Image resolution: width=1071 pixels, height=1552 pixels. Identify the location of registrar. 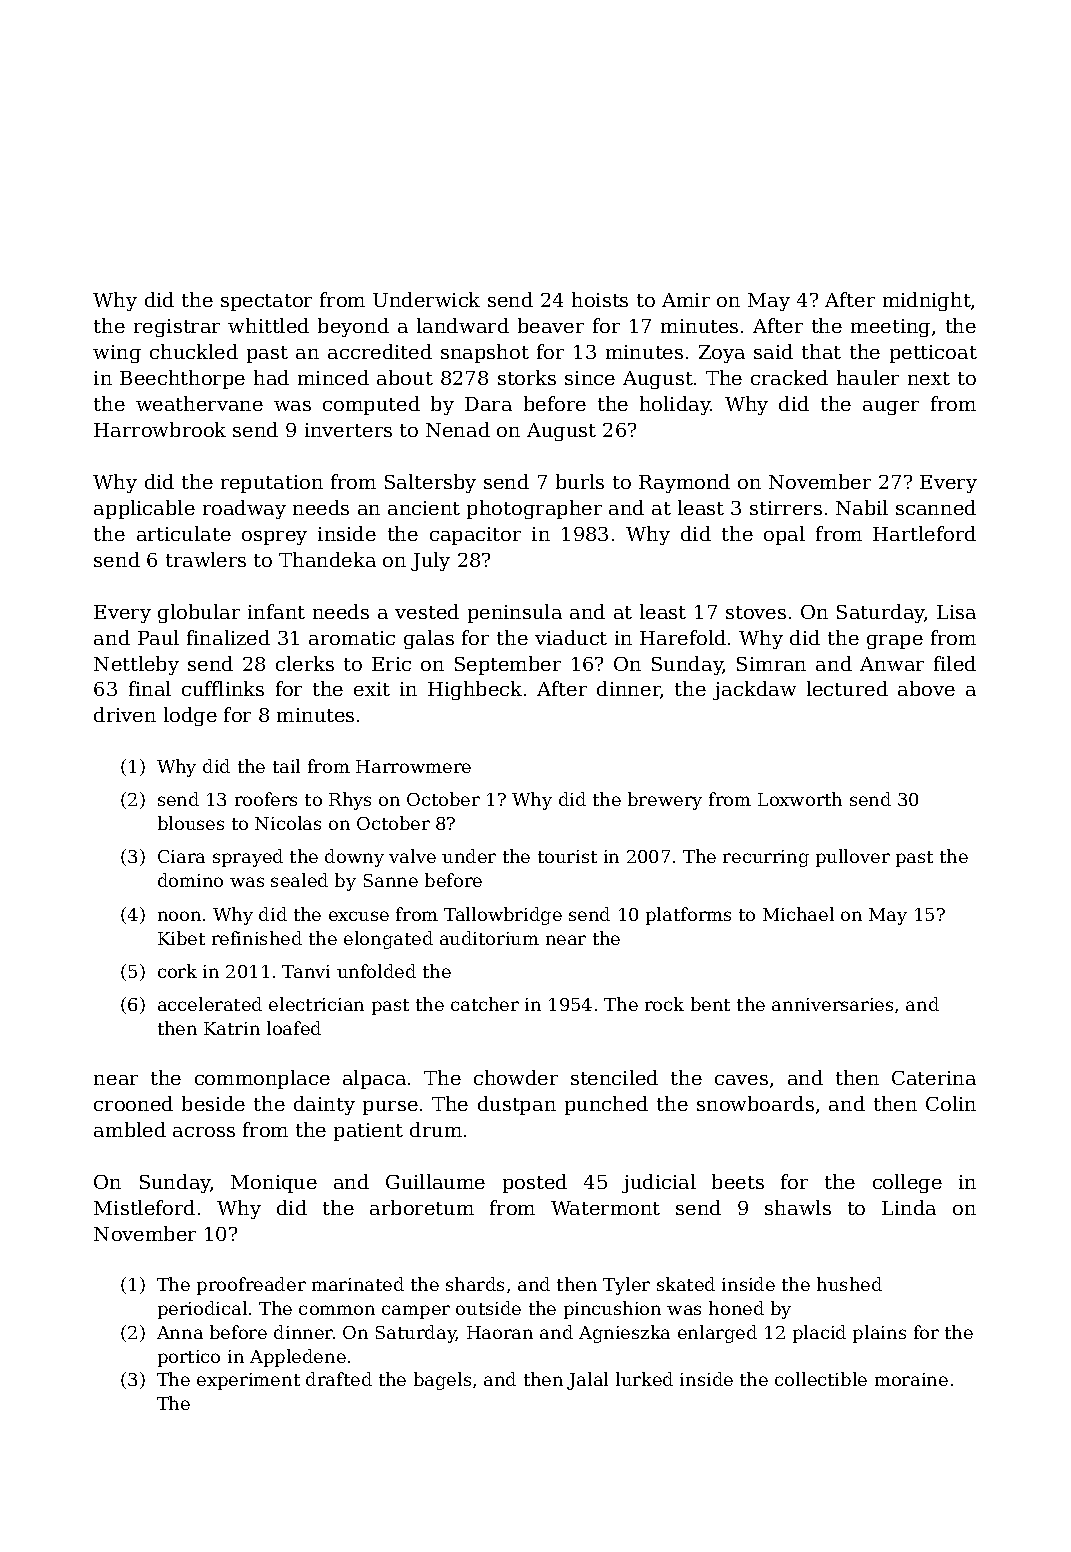
(177, 328).
